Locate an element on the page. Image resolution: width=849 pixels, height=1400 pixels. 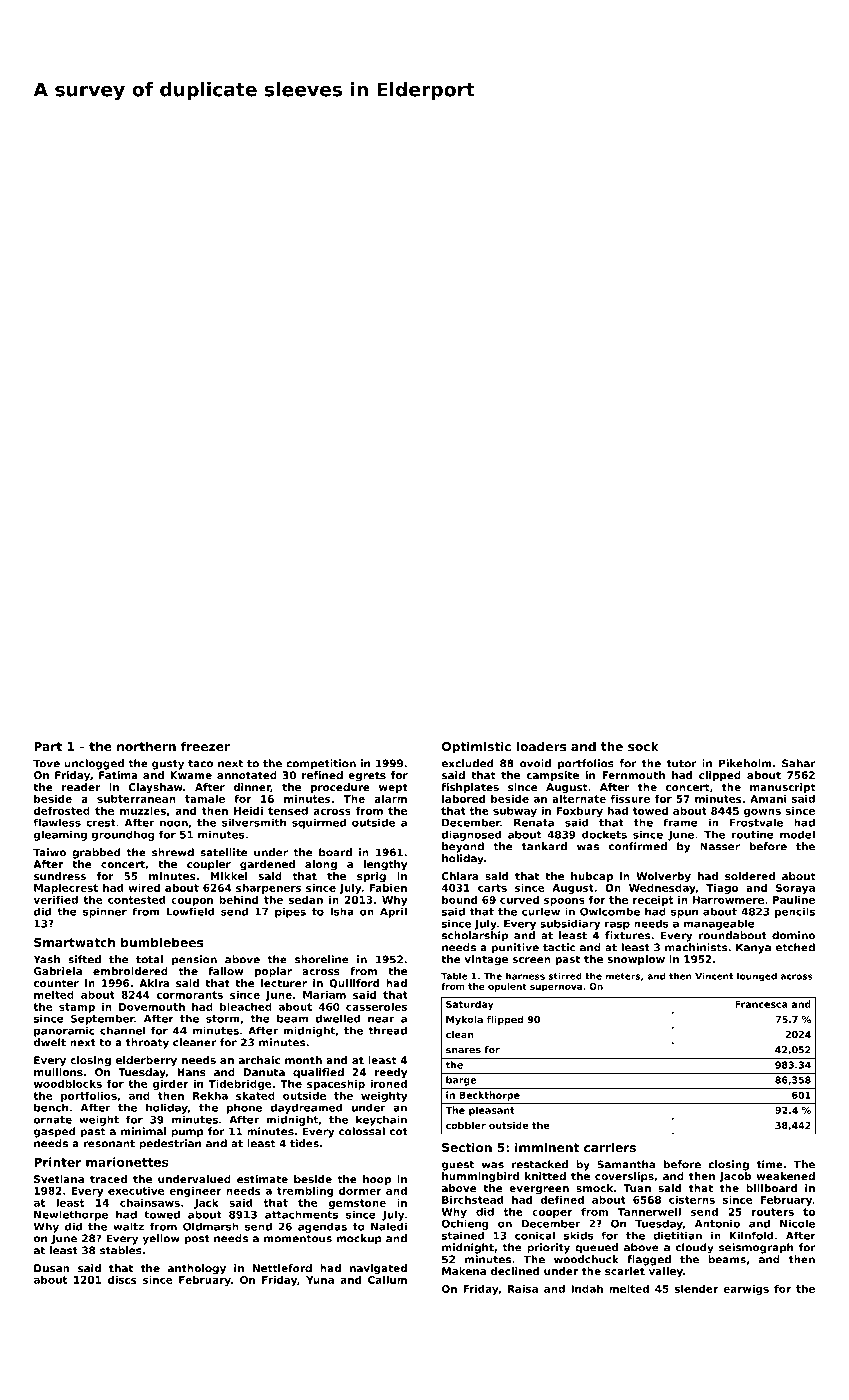
Part is located at coordinates (48, 746).
